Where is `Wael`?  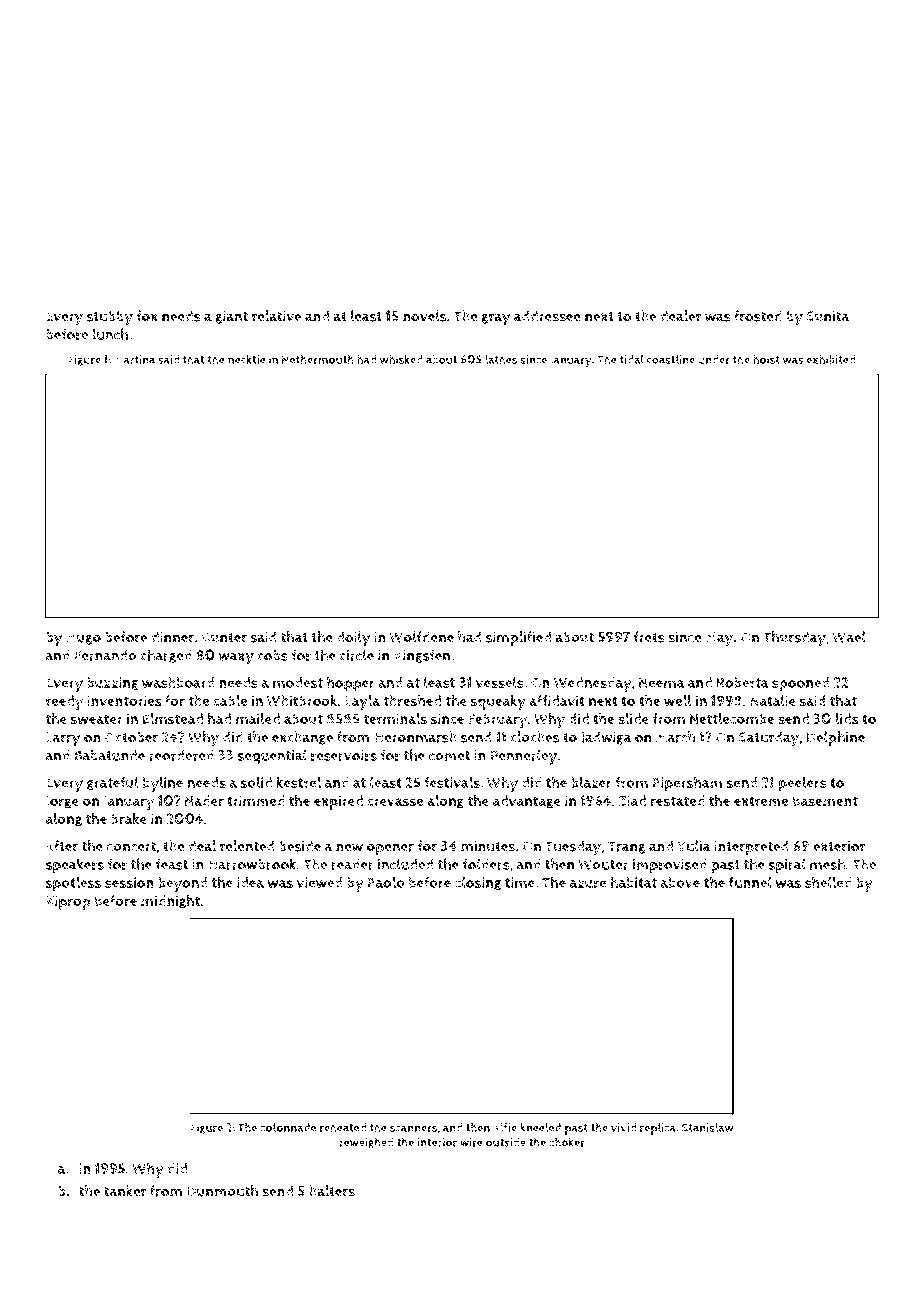
Wael is located at coordinates (849, 637).
